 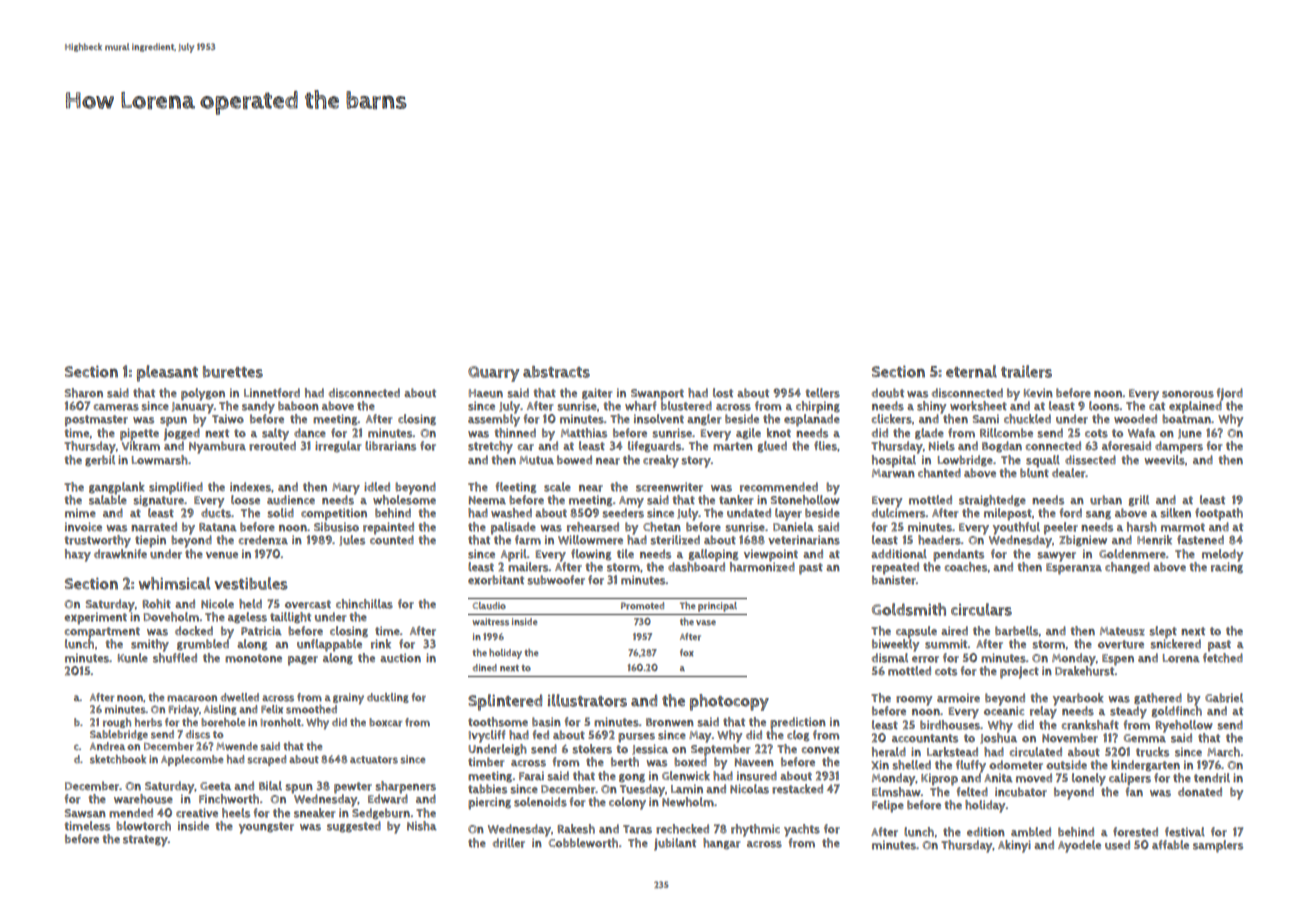 I want to click on pleasant, so click(x=167, y=373).
